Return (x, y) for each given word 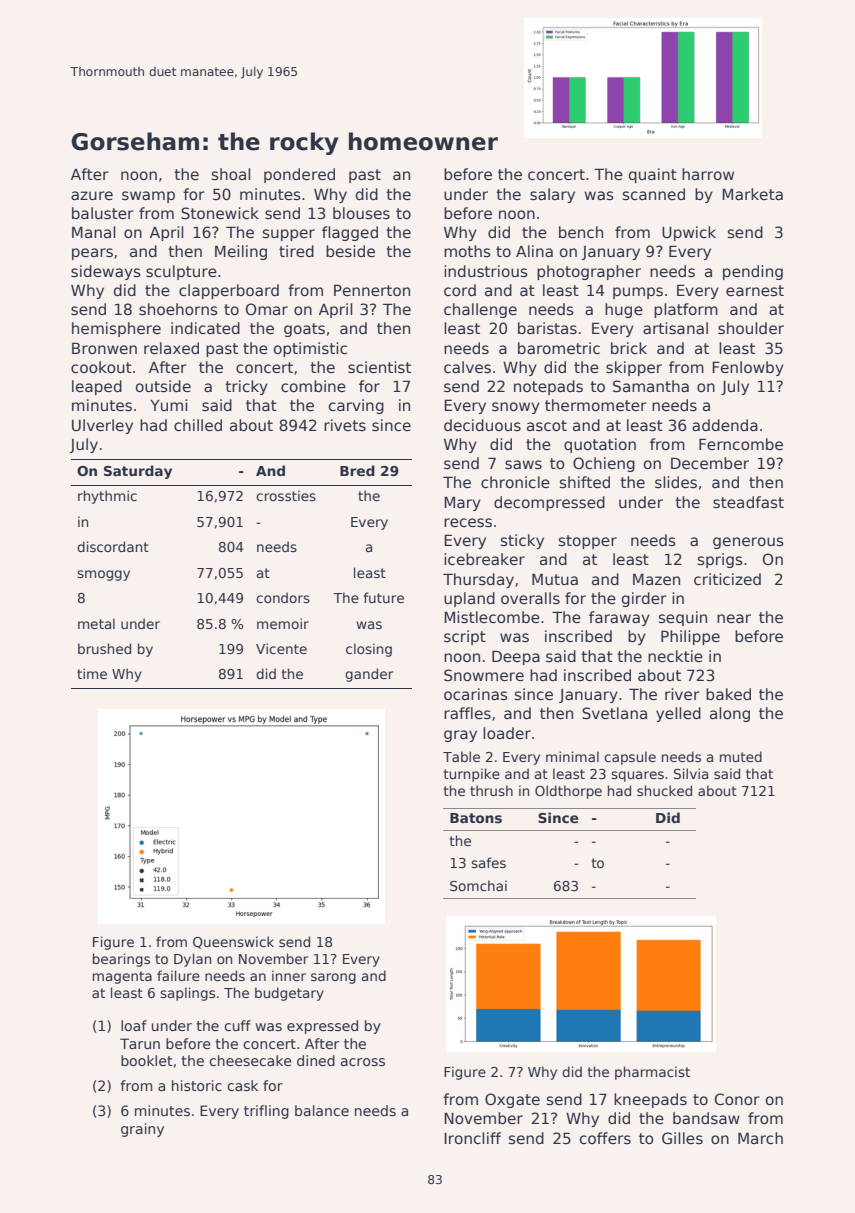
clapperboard (229, 291)
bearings (121, 960)
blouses (361, 213)
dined (316, 1060)
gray (460, 736)
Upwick (689, 233)
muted (741, 756)
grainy (142, 1130)
